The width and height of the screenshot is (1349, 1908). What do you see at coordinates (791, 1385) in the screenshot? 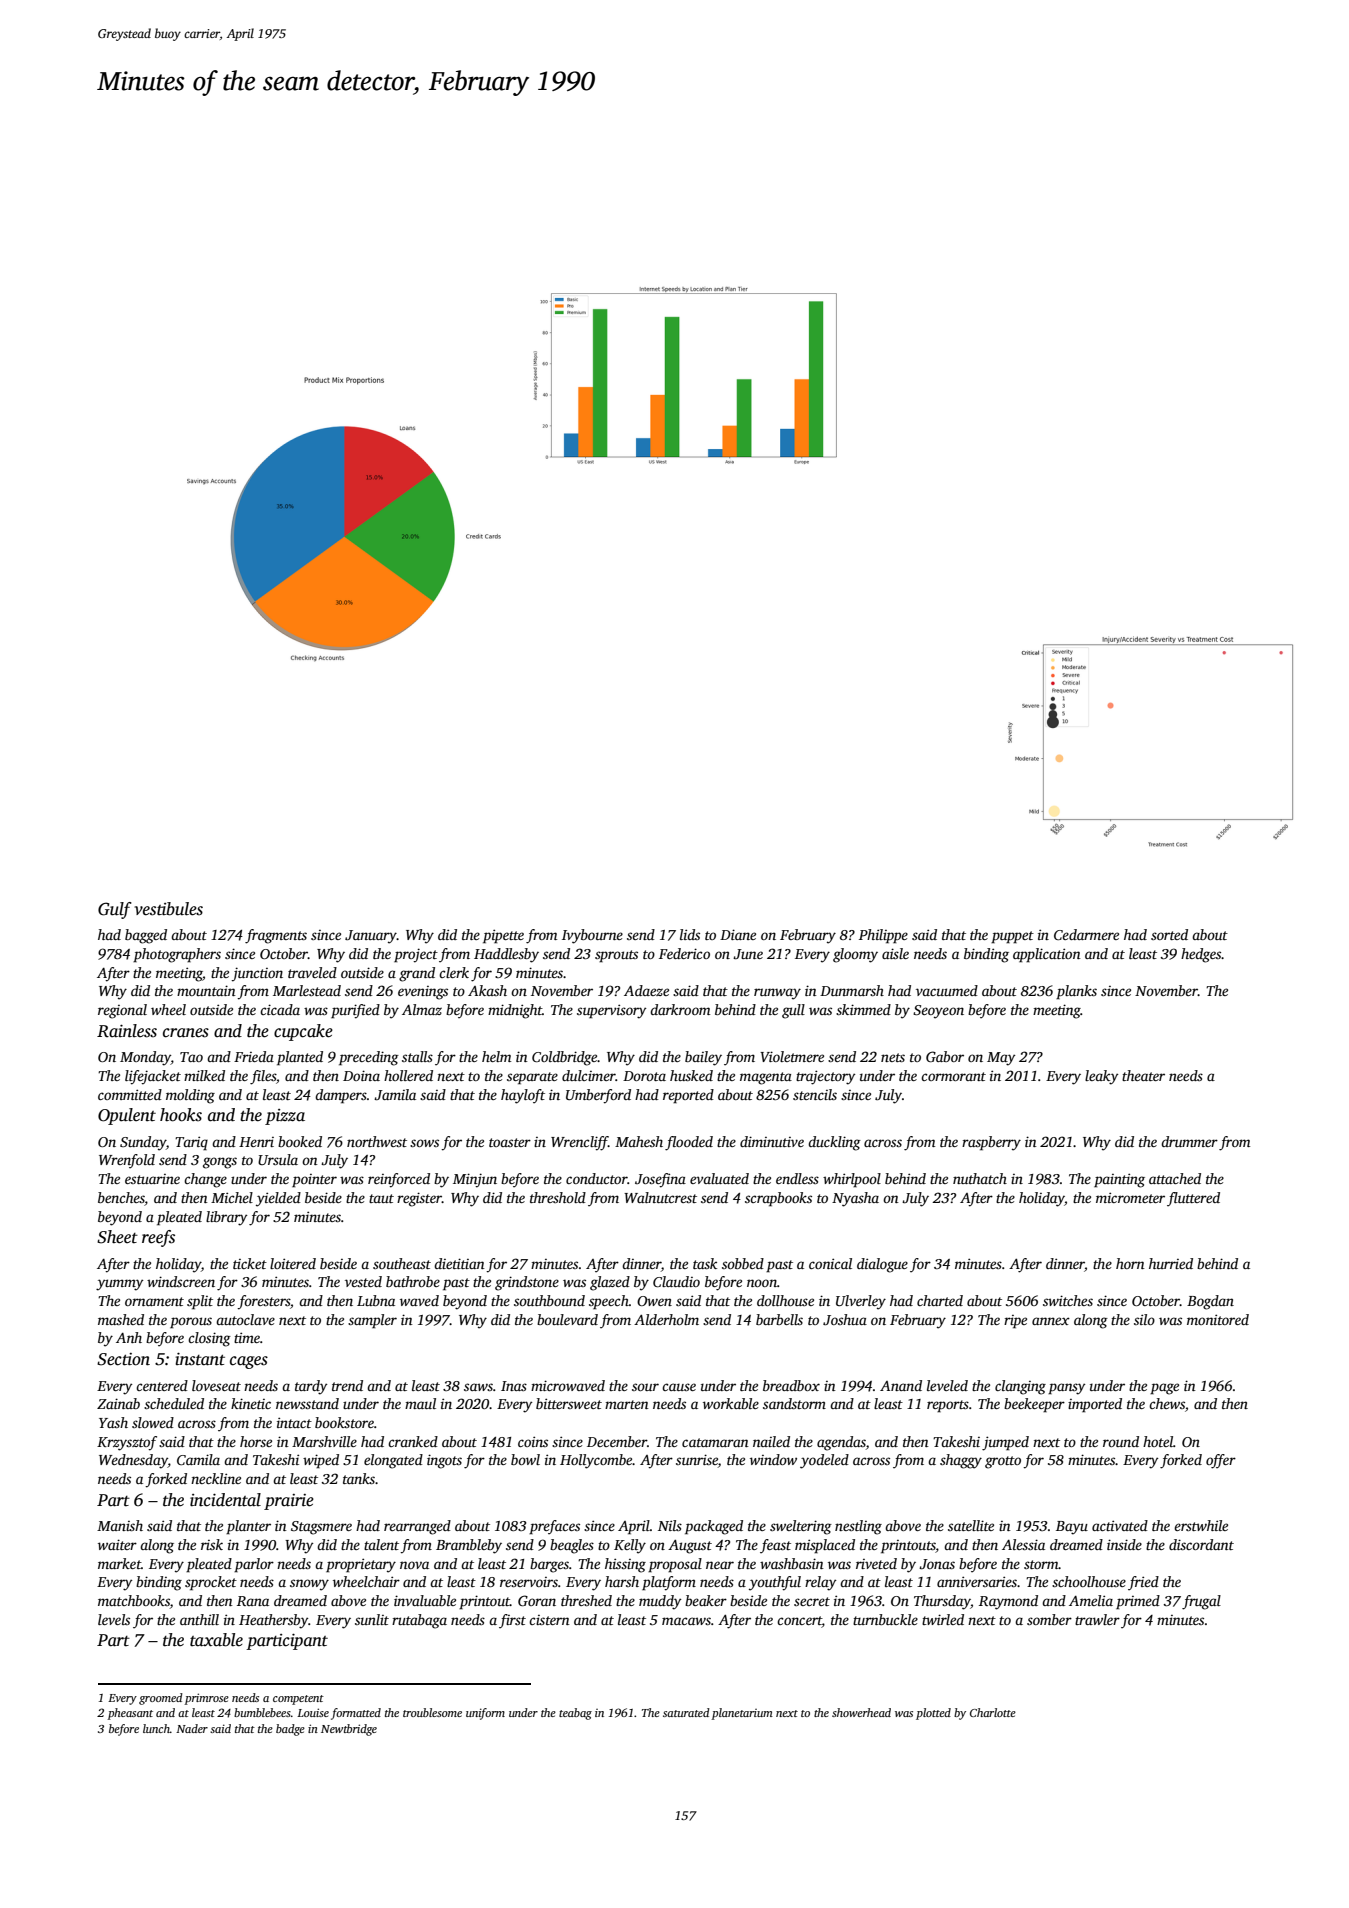
I see `breadbox` at bounding box center [791, 1385].
